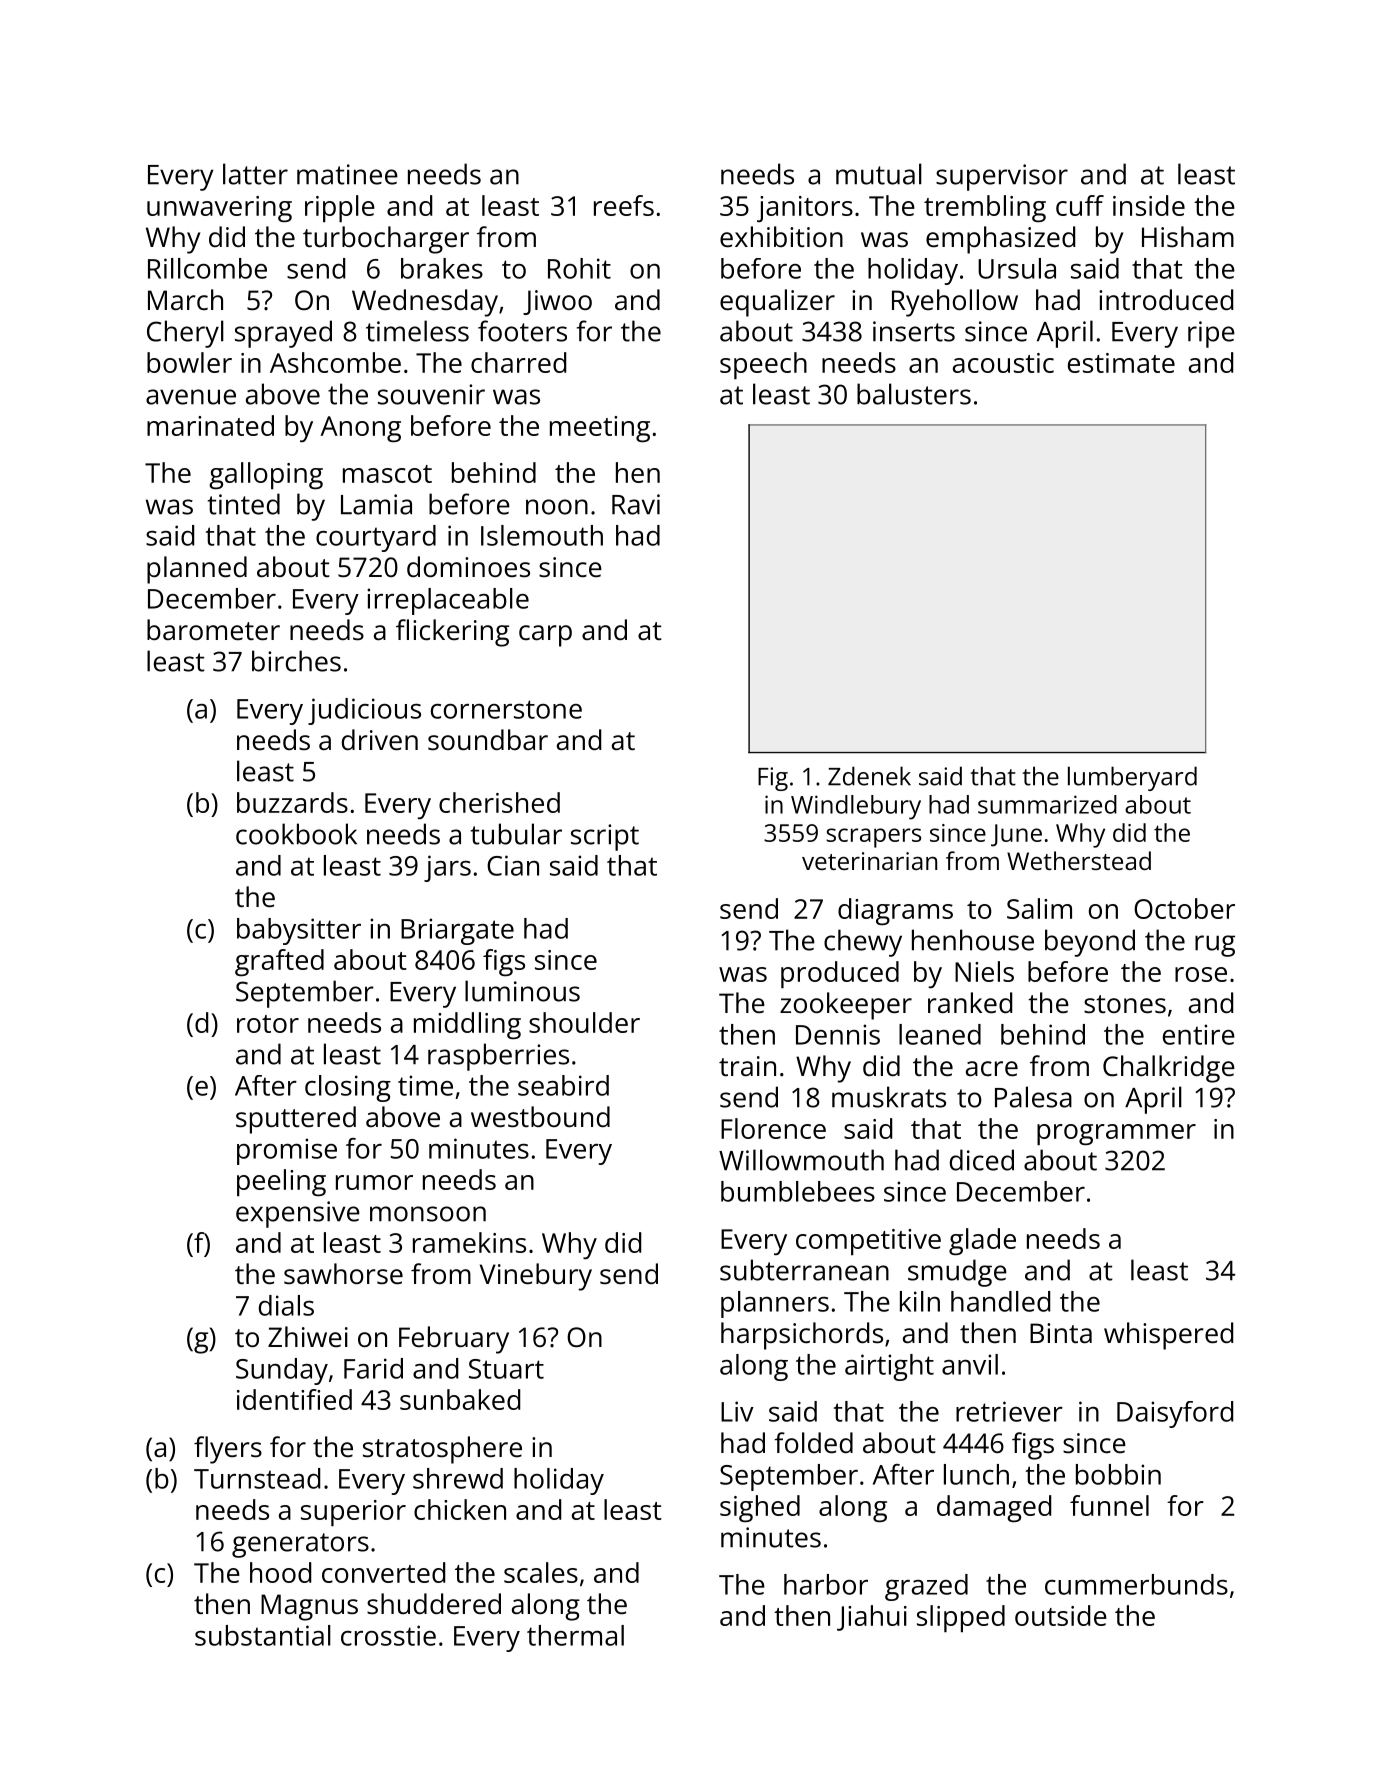 This screenshot has width=1381, height=1788. I want to click on exhibition, so click(781, 237).
